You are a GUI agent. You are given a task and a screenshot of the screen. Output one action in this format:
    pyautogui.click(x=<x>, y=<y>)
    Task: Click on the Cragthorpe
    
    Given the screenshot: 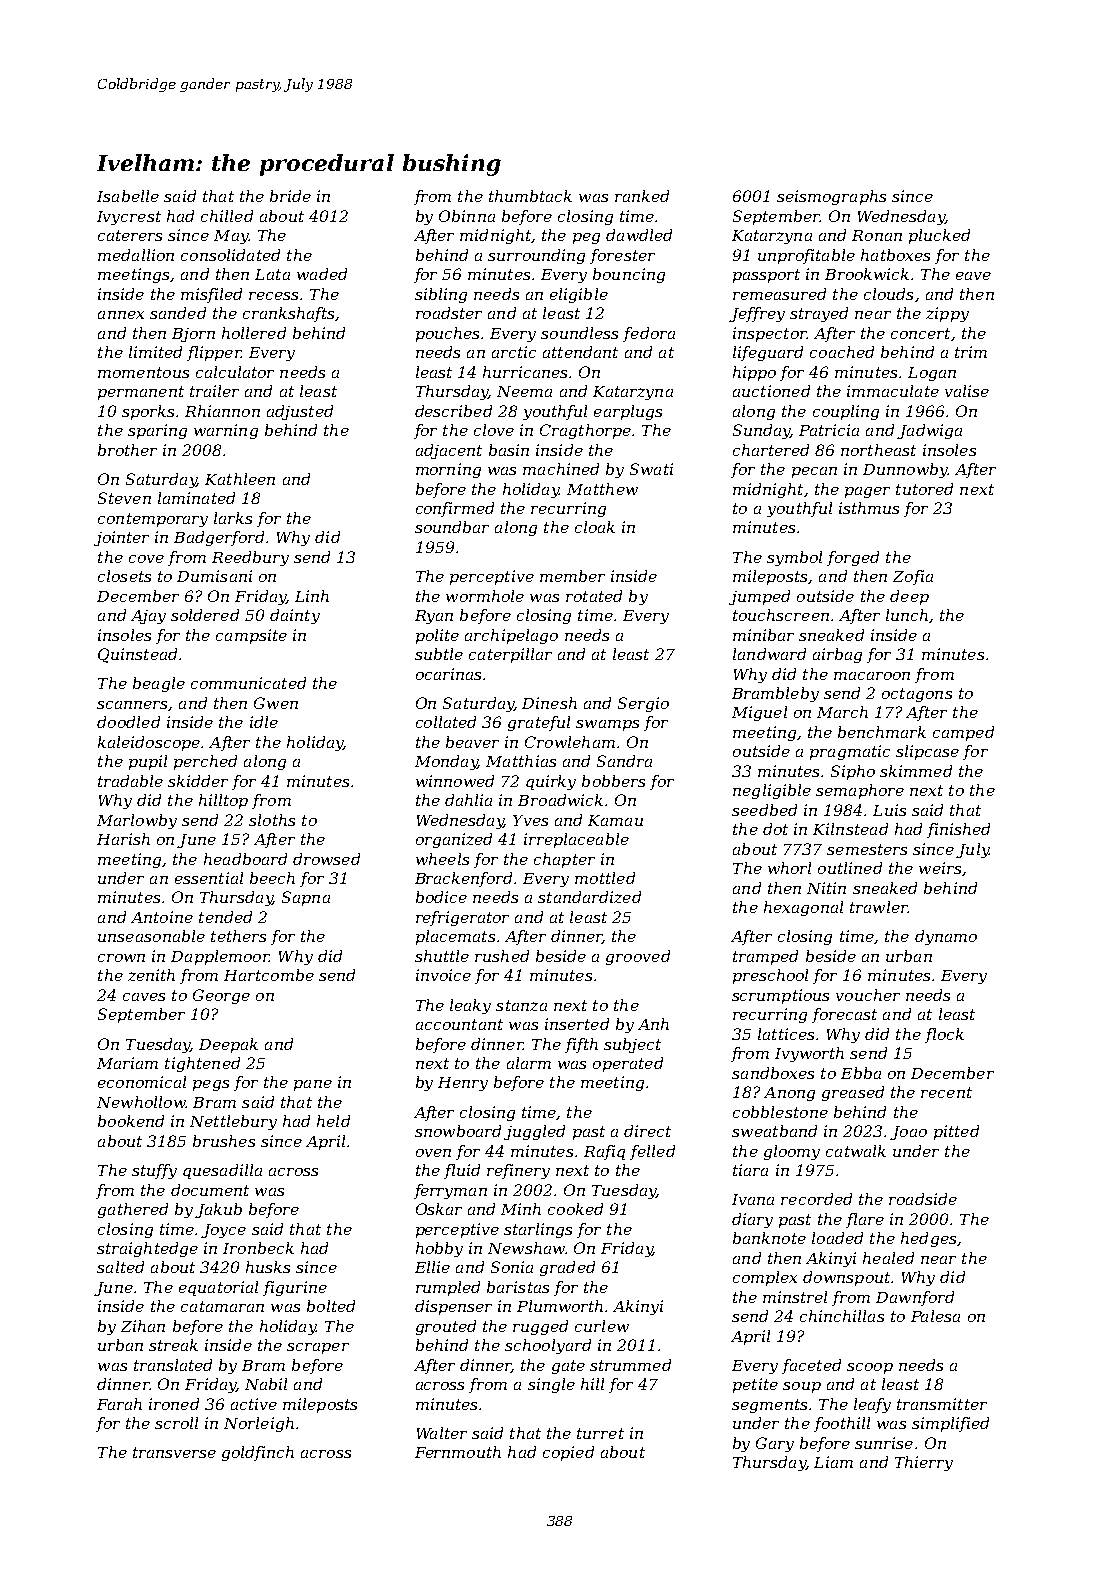 What is the action you would take?
    pyautogui.click(x=585, y=431)
